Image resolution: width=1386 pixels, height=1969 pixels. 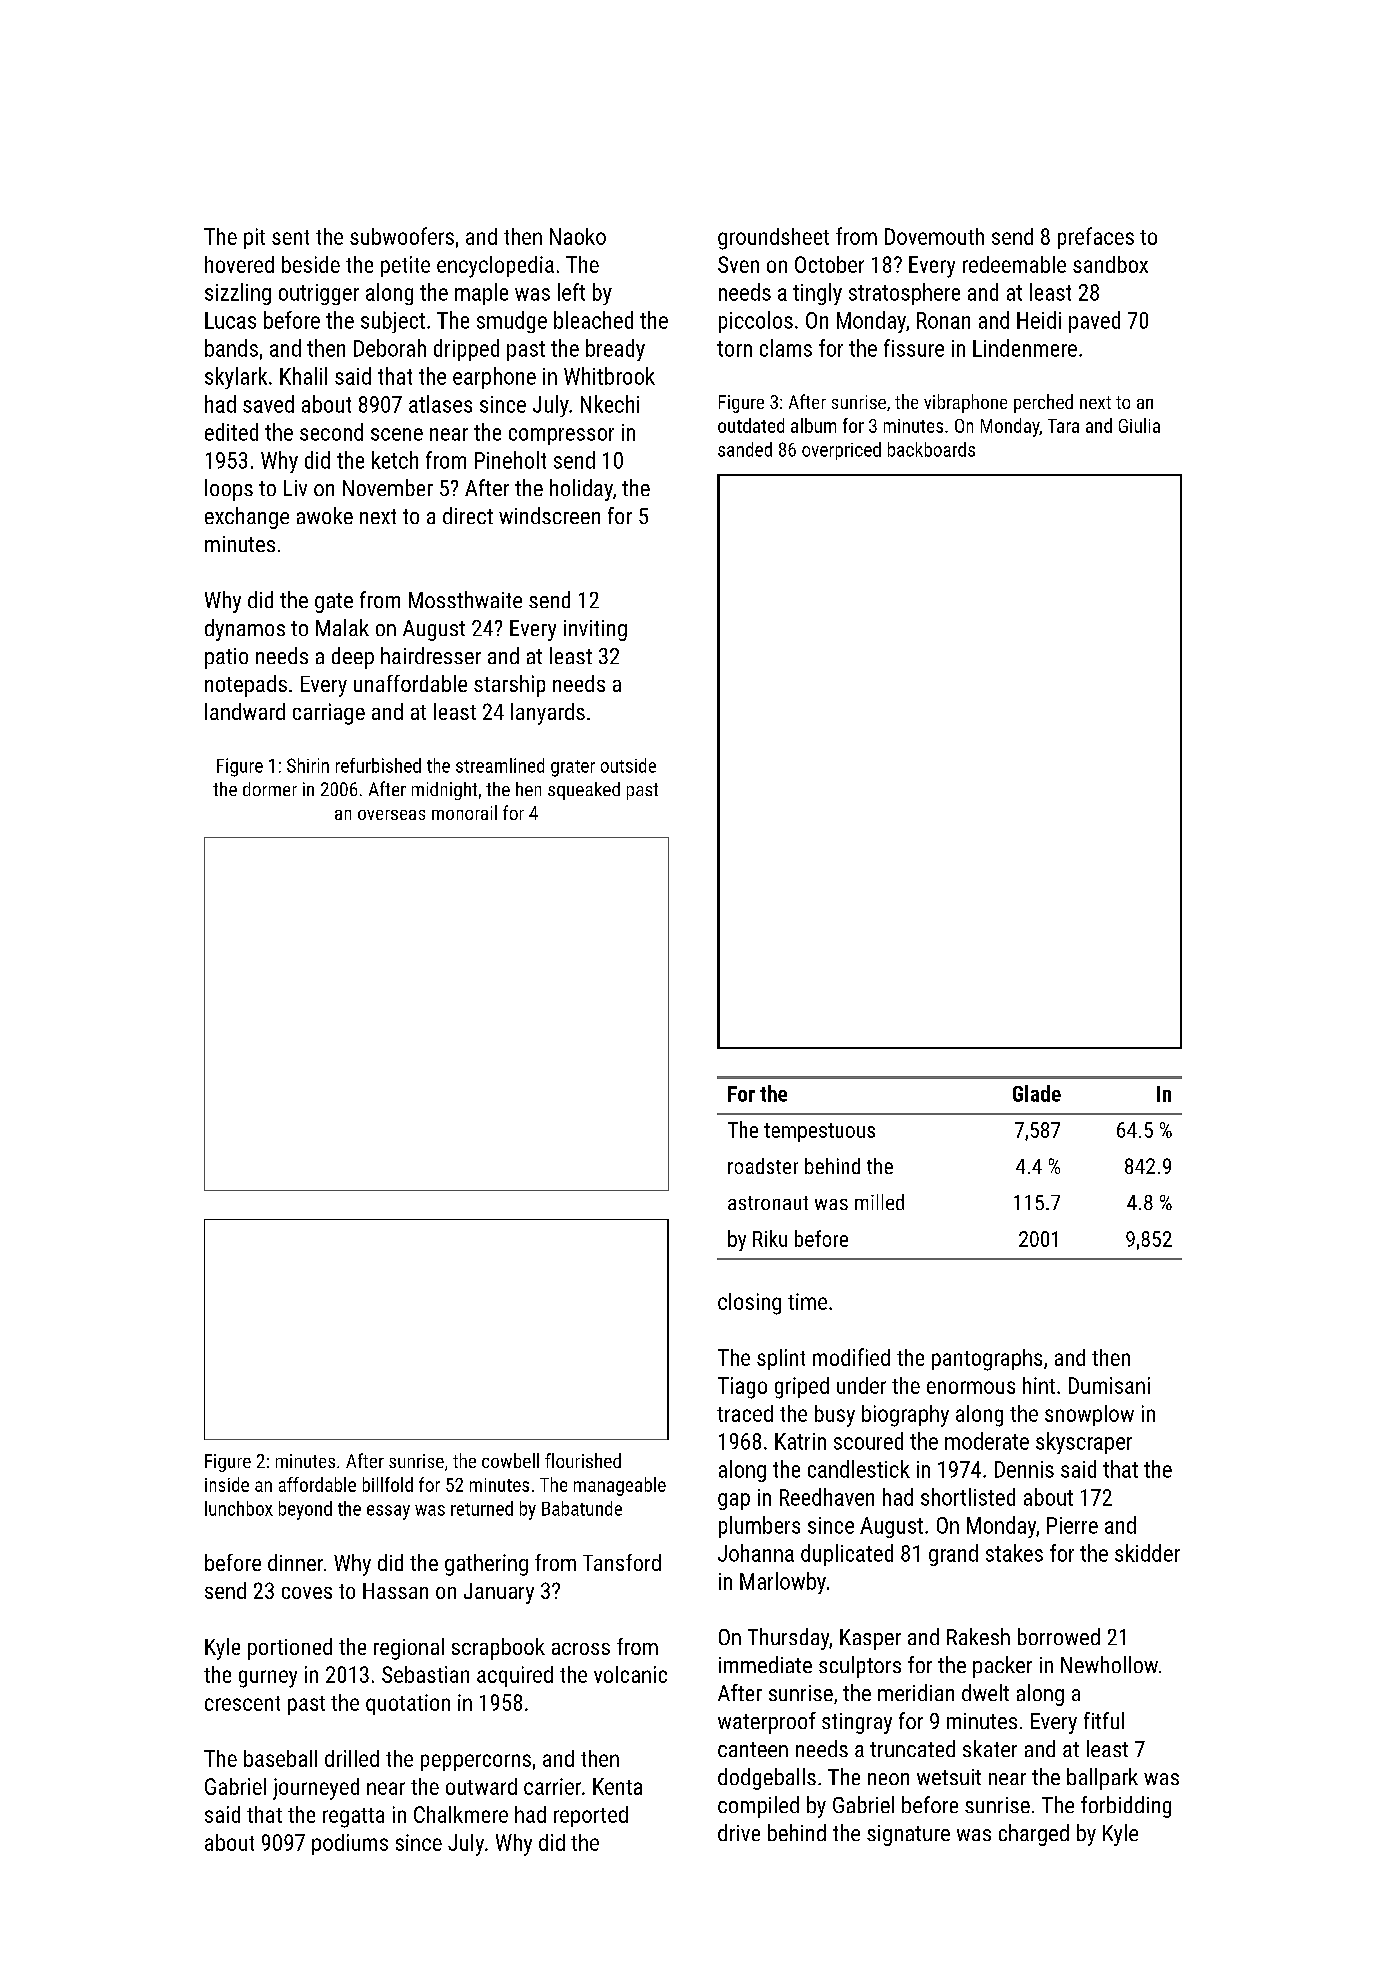 I want to click on pit, so click(x=254, y=238).
